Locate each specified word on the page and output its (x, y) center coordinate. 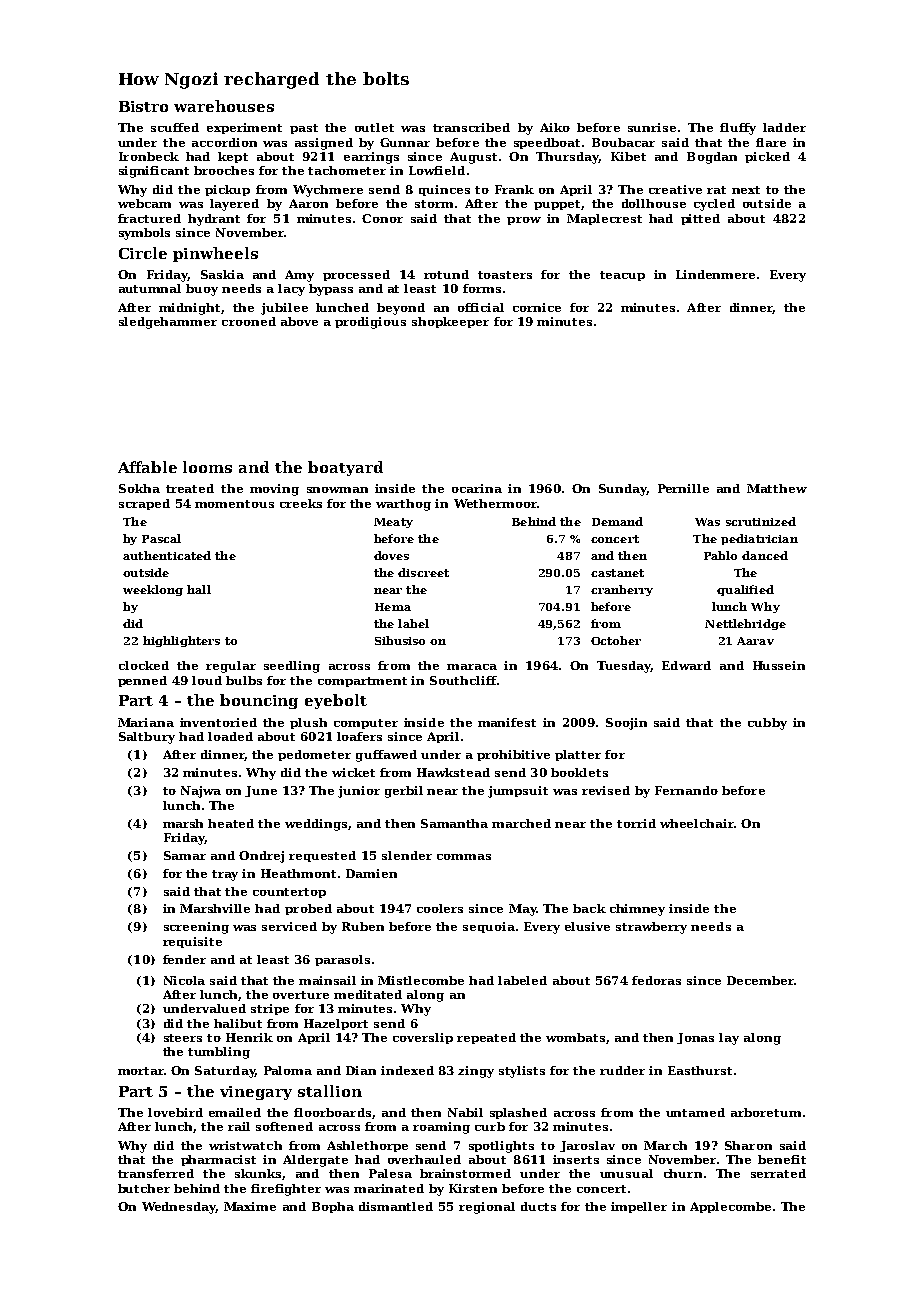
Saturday (225, 1072)
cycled (714, 205)
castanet (617, 573)
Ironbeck (149, 156)
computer (366, 724)
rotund (446, 274)
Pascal (161, 538)
